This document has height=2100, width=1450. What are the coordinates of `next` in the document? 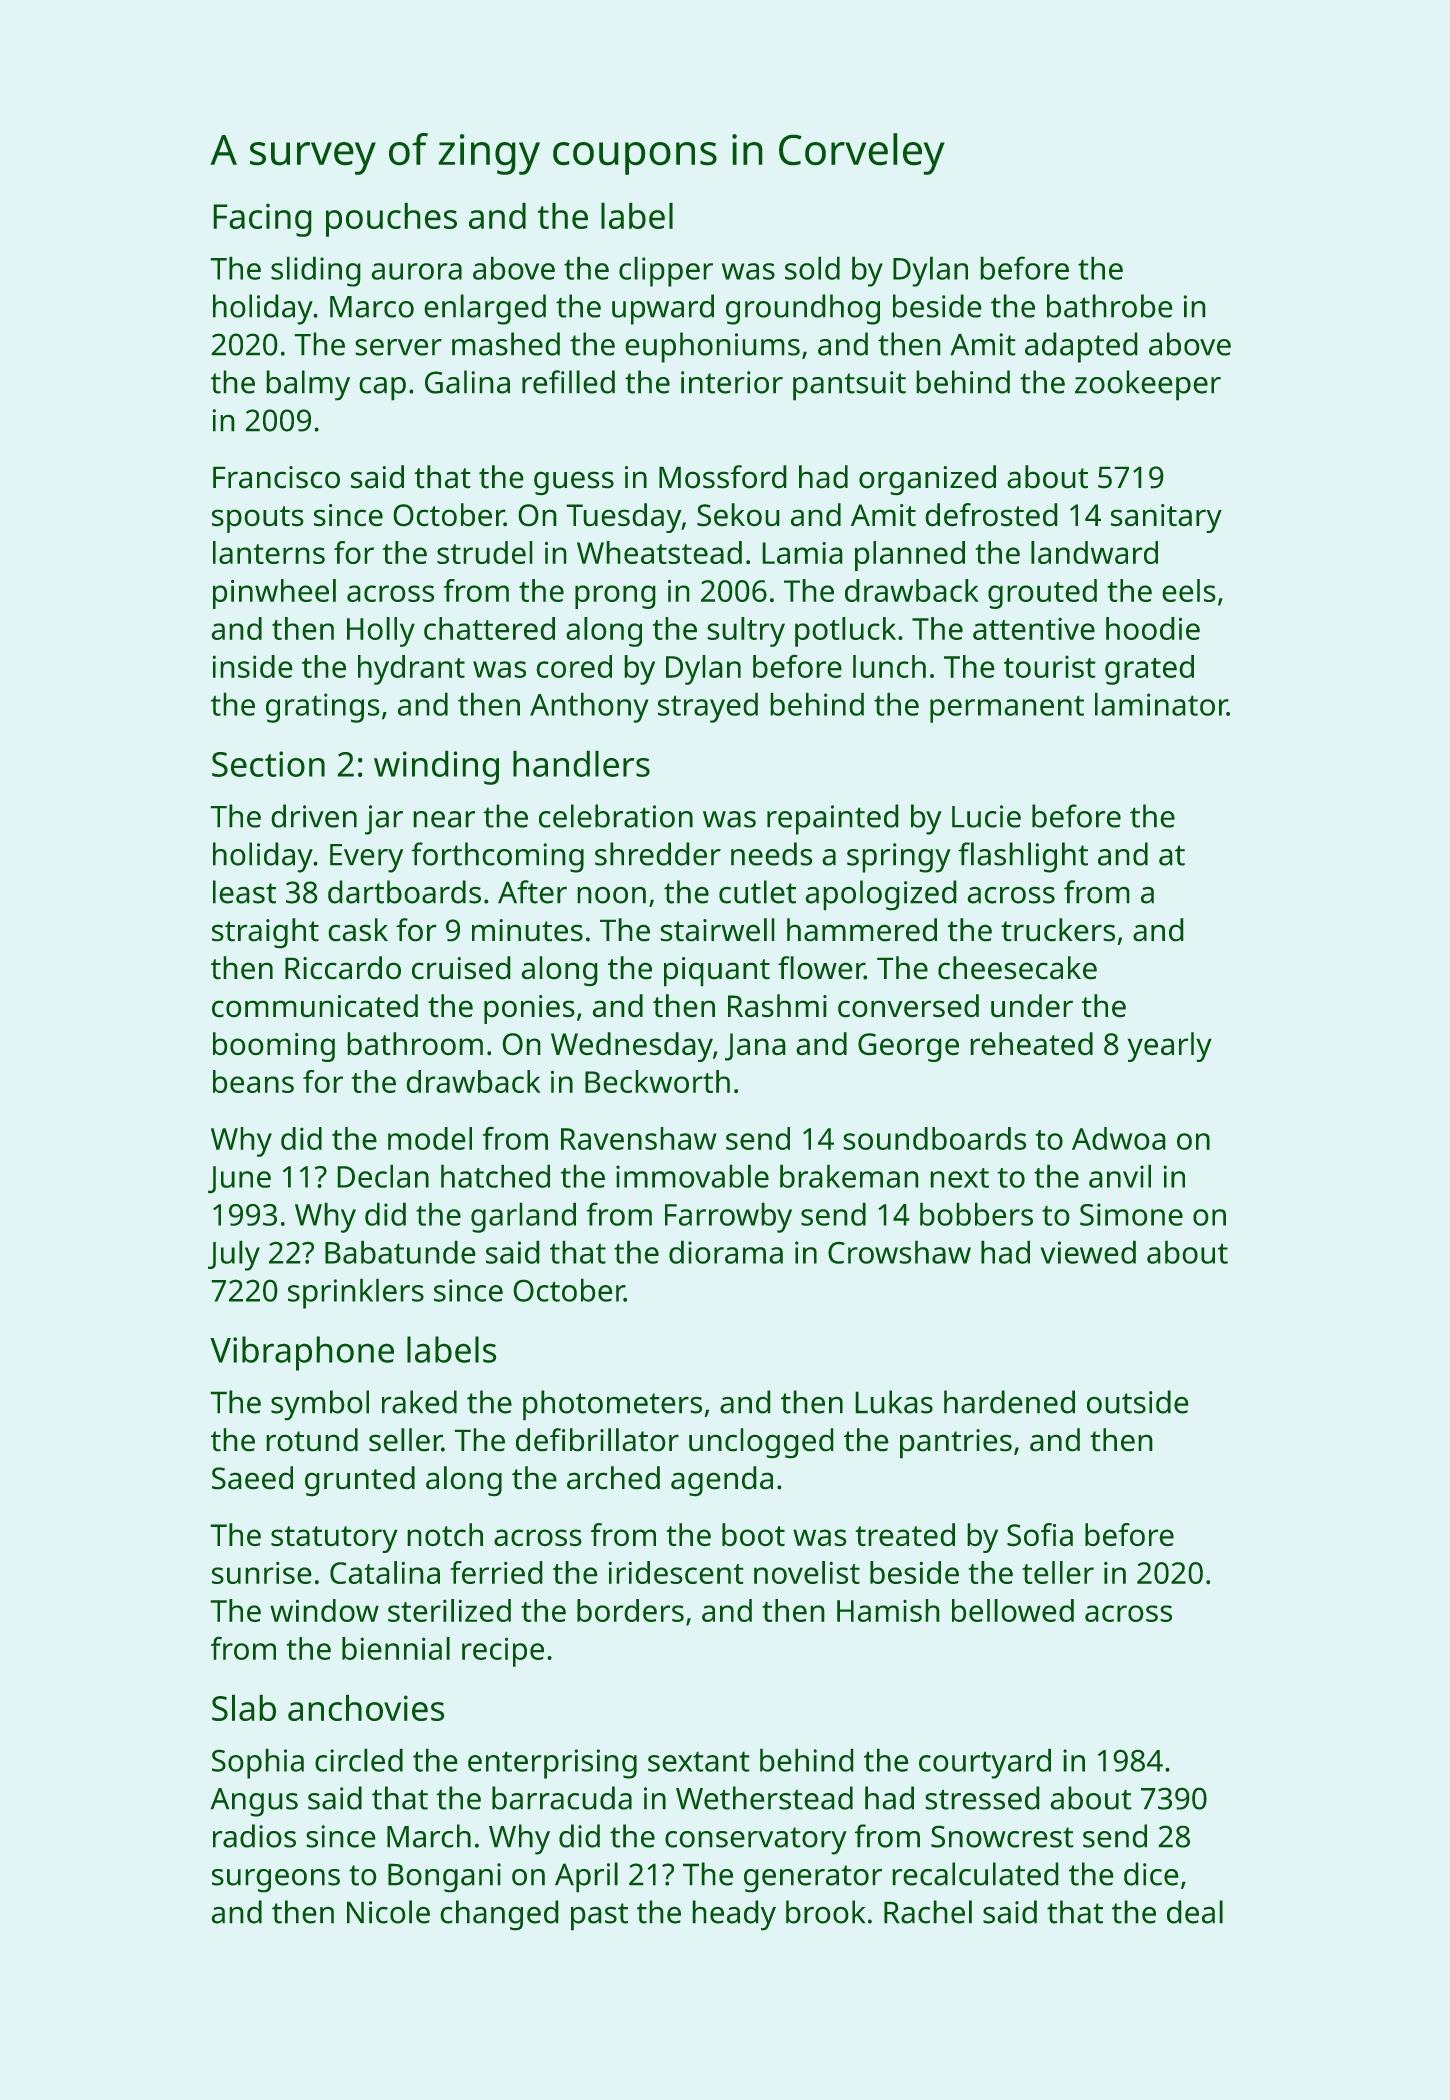 It's located at (959, 1178).
